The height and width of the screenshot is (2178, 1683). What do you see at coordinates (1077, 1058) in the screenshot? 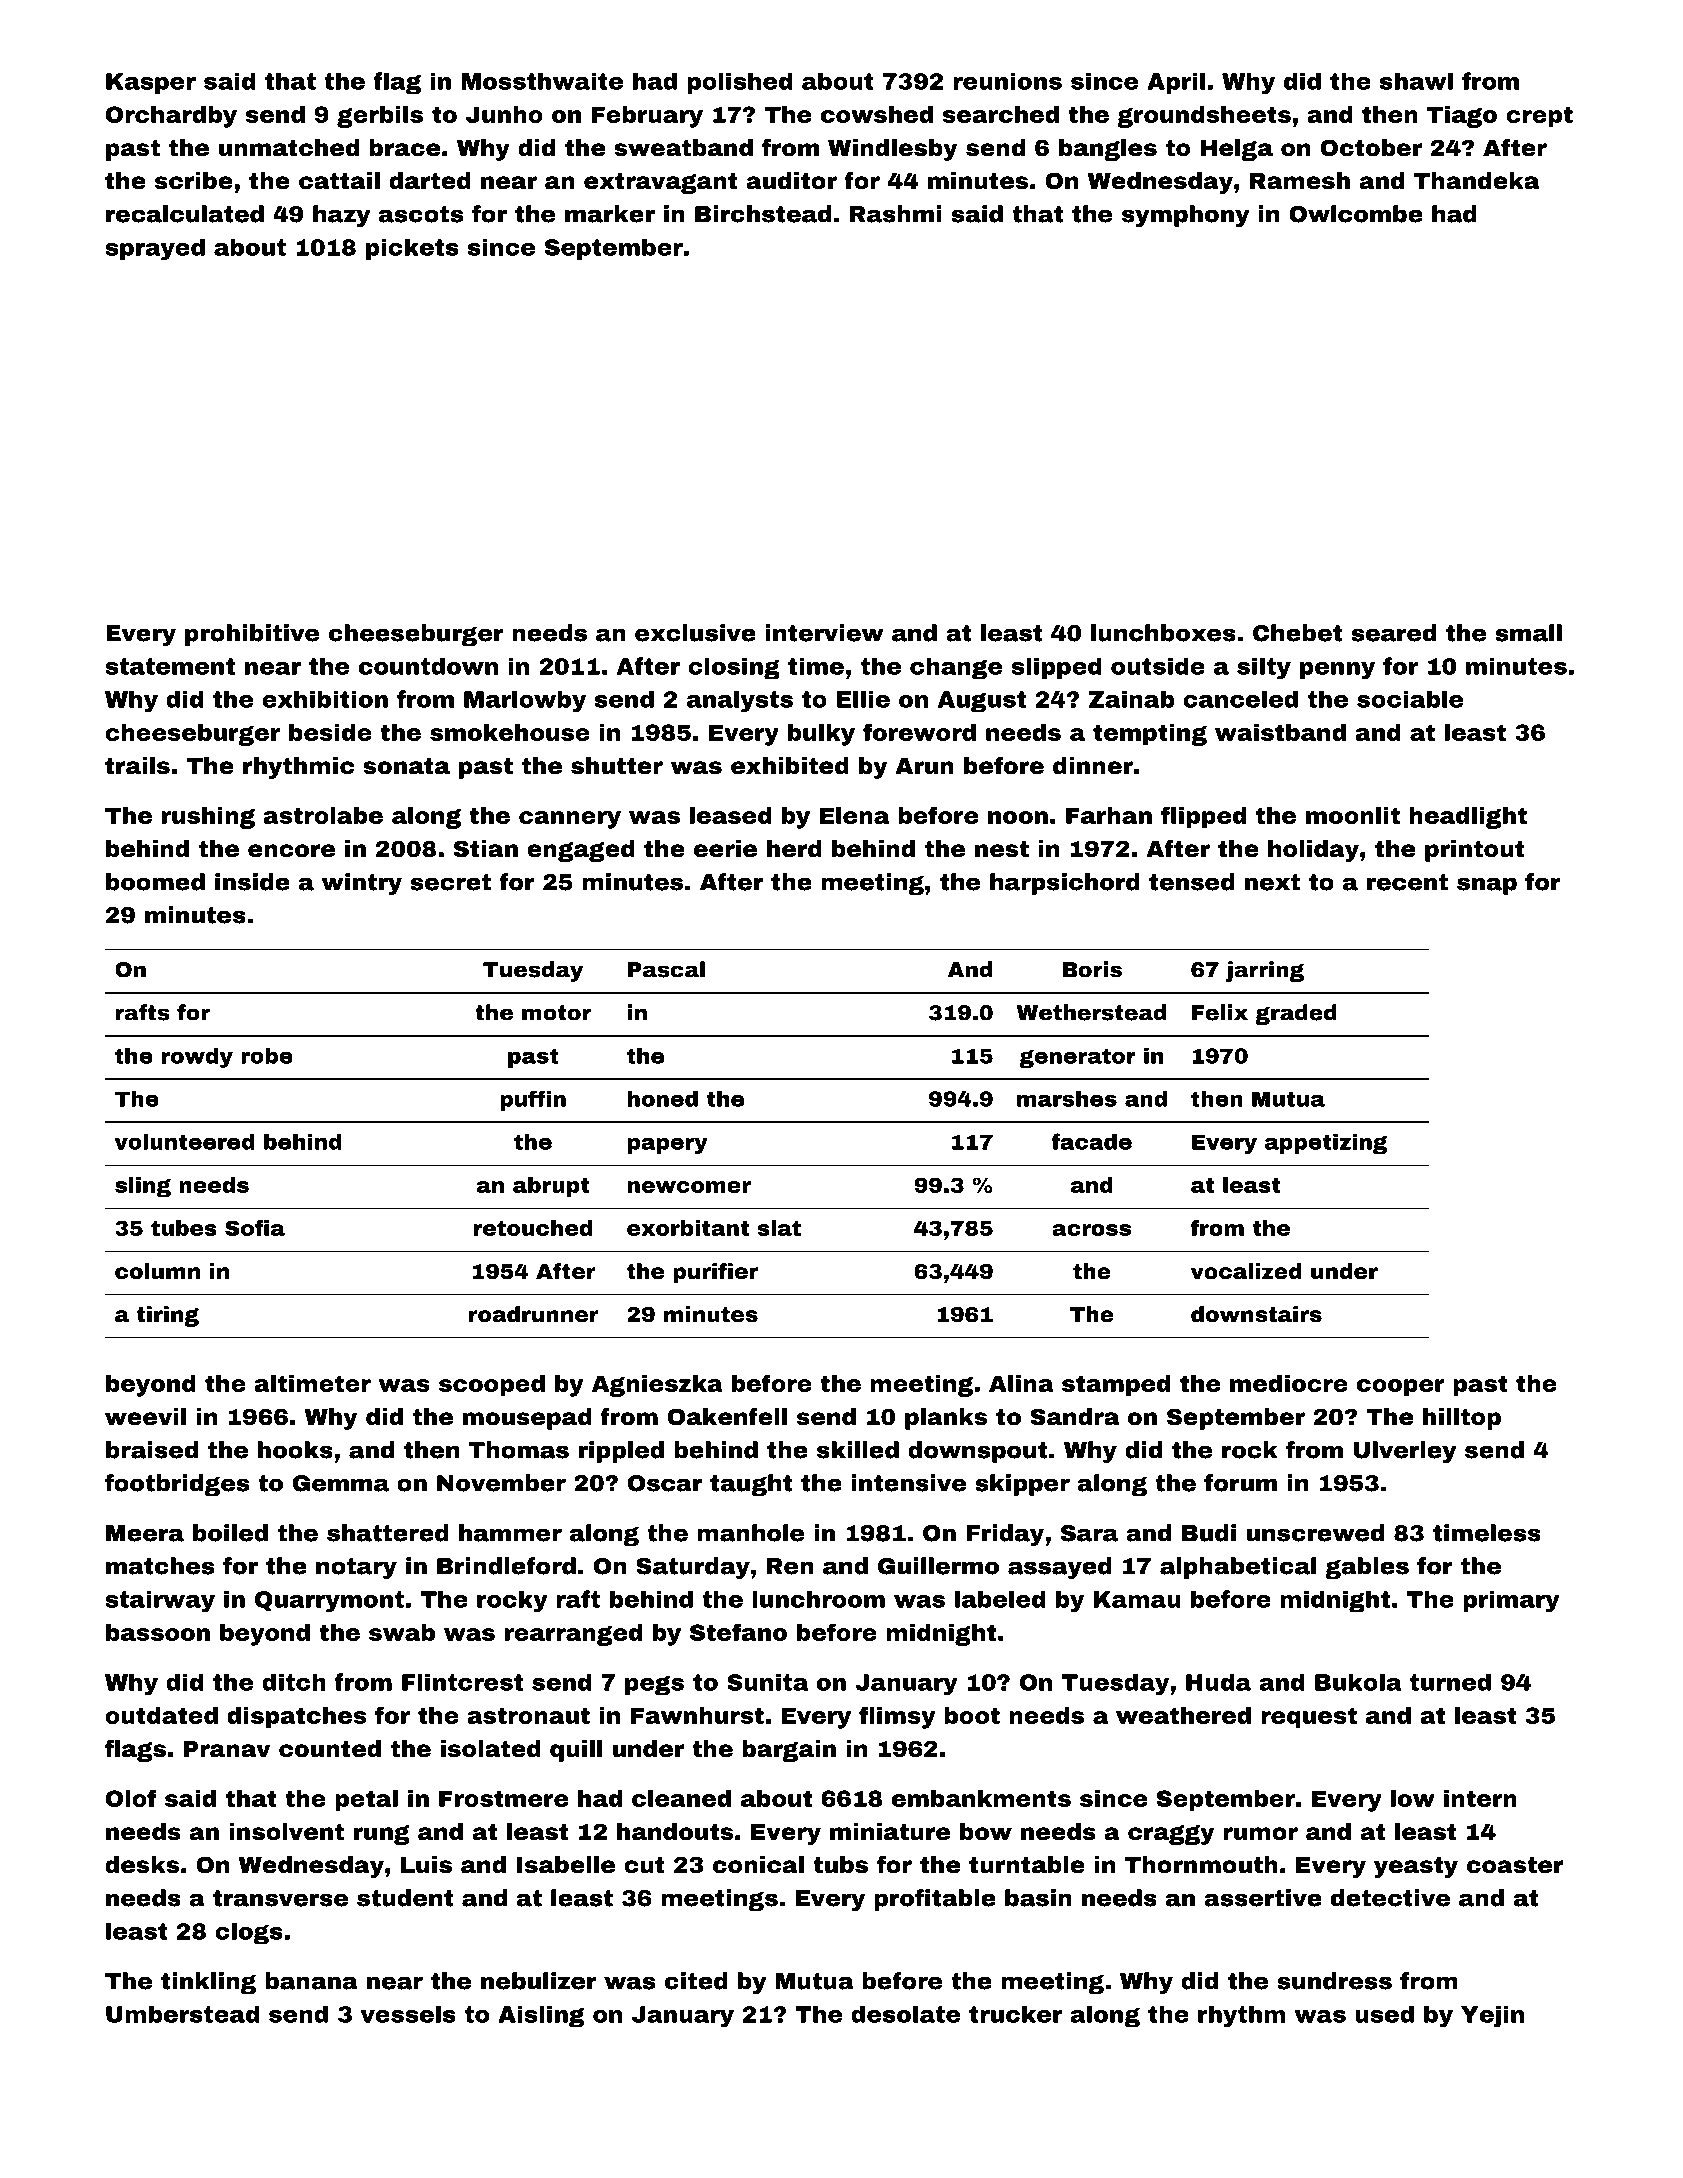
I see `generator` at bounding box center [1077, 1058].
